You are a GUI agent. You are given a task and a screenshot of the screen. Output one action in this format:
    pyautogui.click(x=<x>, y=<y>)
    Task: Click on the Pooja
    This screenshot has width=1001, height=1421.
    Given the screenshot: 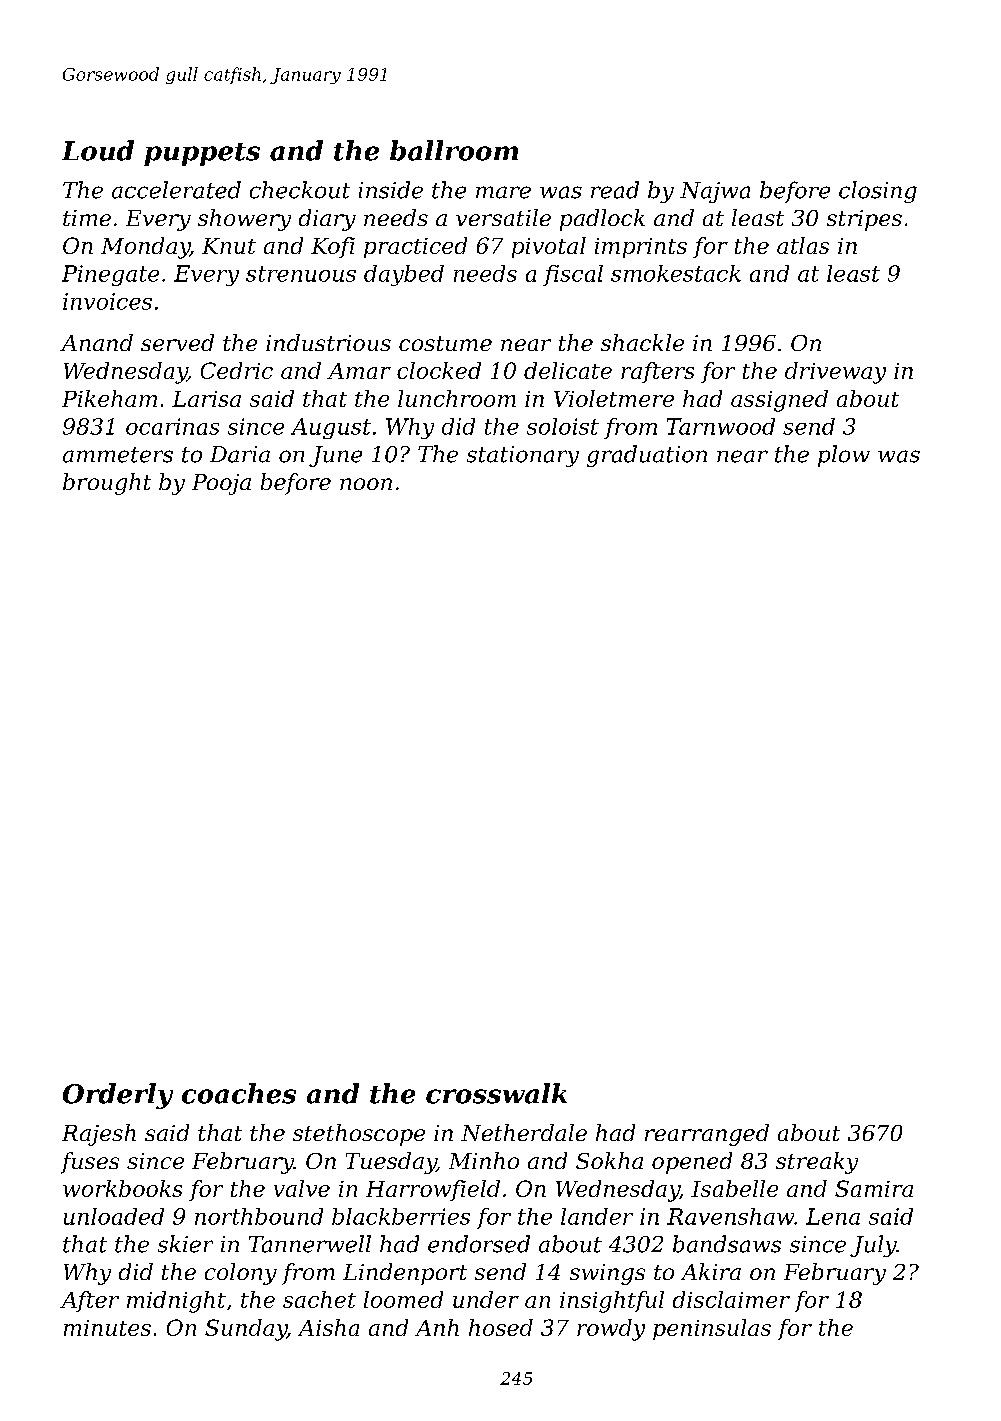 What is the action you would take?
    pyautogui.click(x=221, y=484)
